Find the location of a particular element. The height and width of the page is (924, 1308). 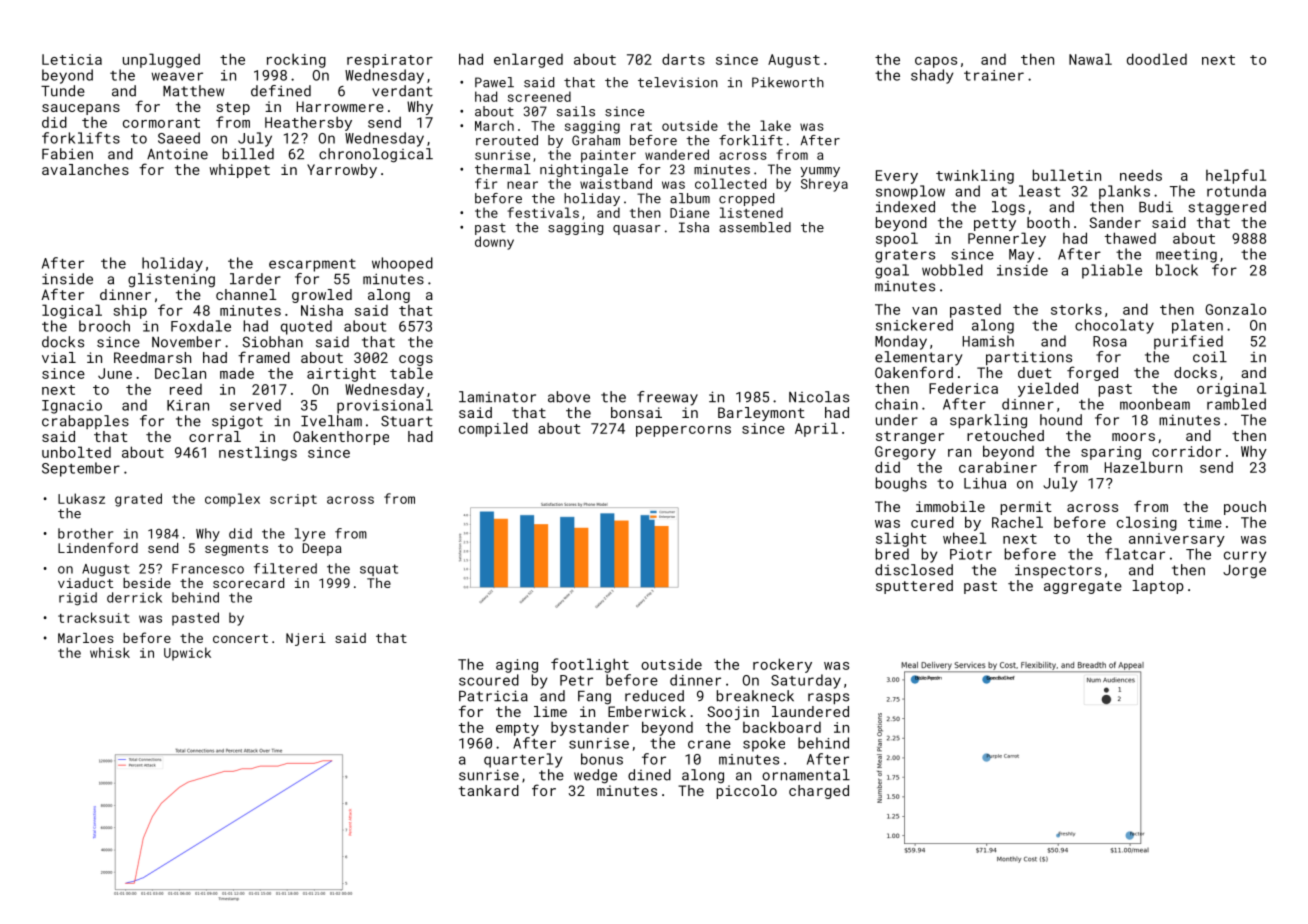

footlight is located at coordinates (590, 665).
